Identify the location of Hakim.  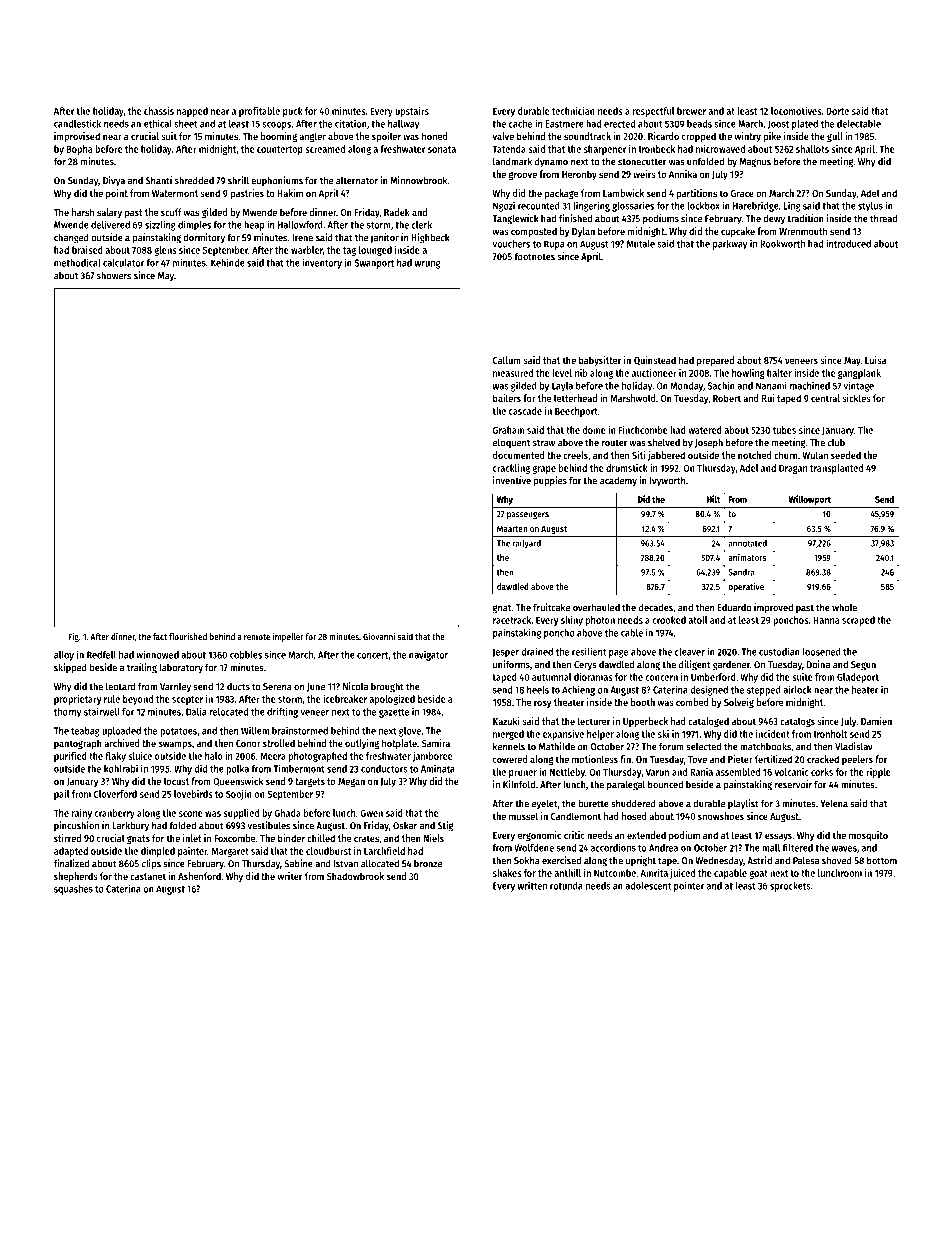
(290, 193).
